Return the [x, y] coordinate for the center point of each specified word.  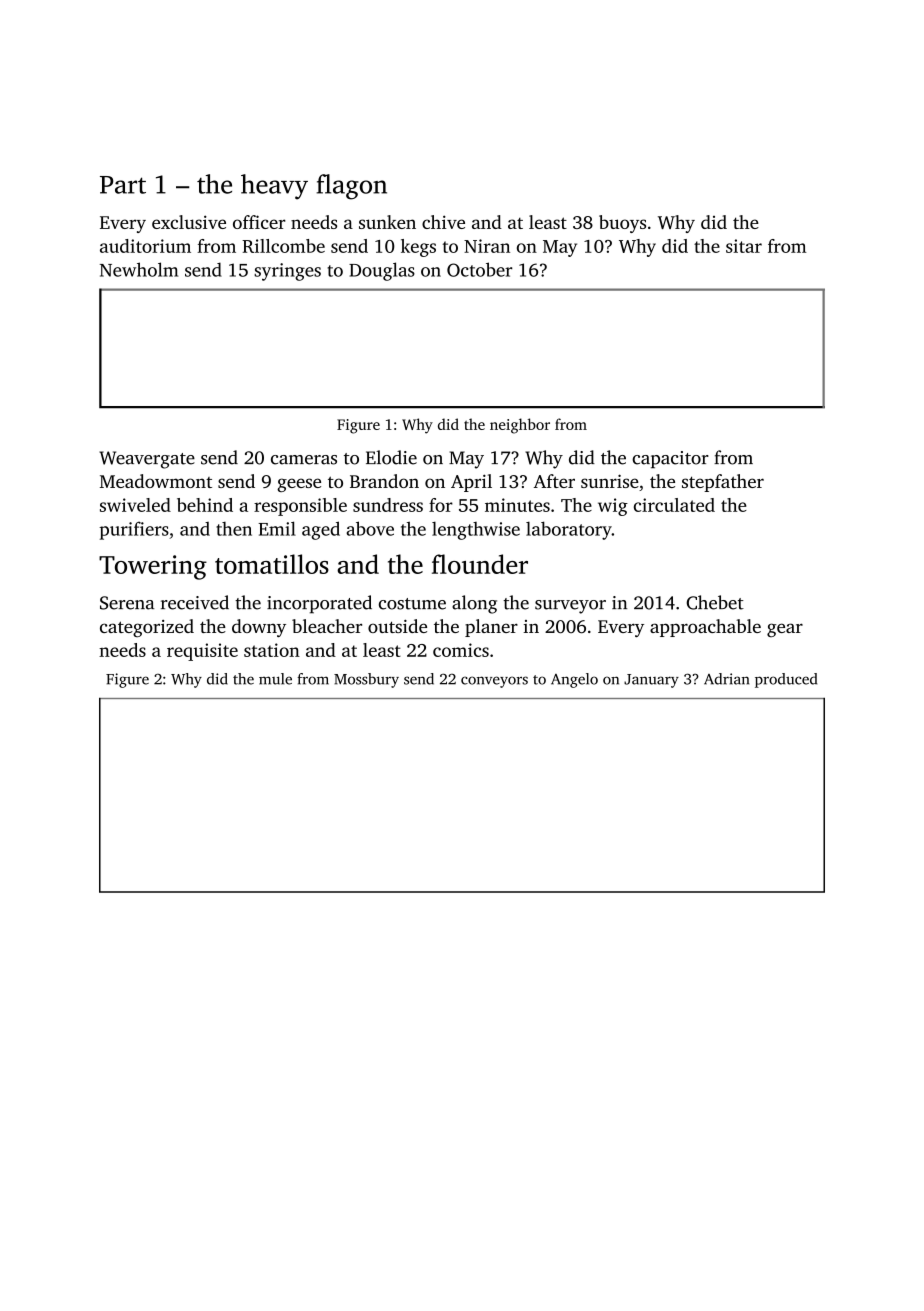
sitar [744, 246]
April [471, 483]
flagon [351, 187]
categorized [147, 628]
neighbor [520, 426]
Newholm [139, 269]
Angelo [574, 680]
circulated [674, 505]
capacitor [670, 459]
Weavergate [147, 460]
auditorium [145, 246]
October [479, 269]
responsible [300, 507]
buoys [622, 224]
